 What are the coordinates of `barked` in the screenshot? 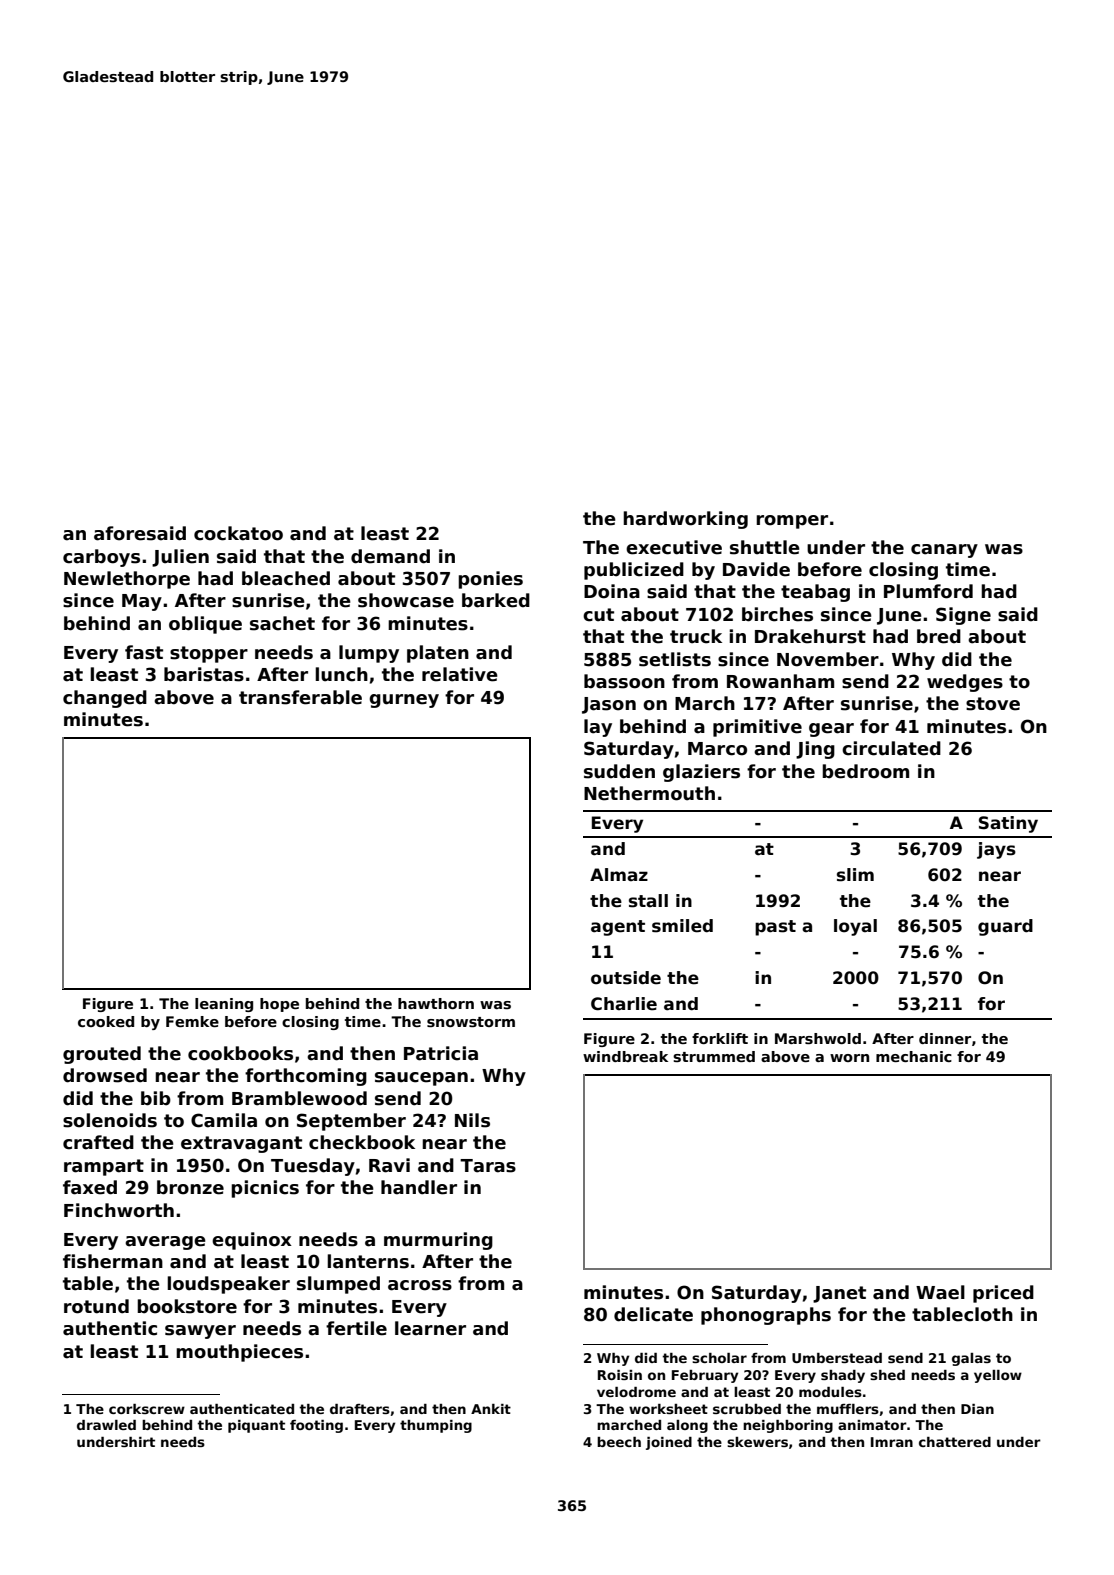 It's located at (496, 600).
